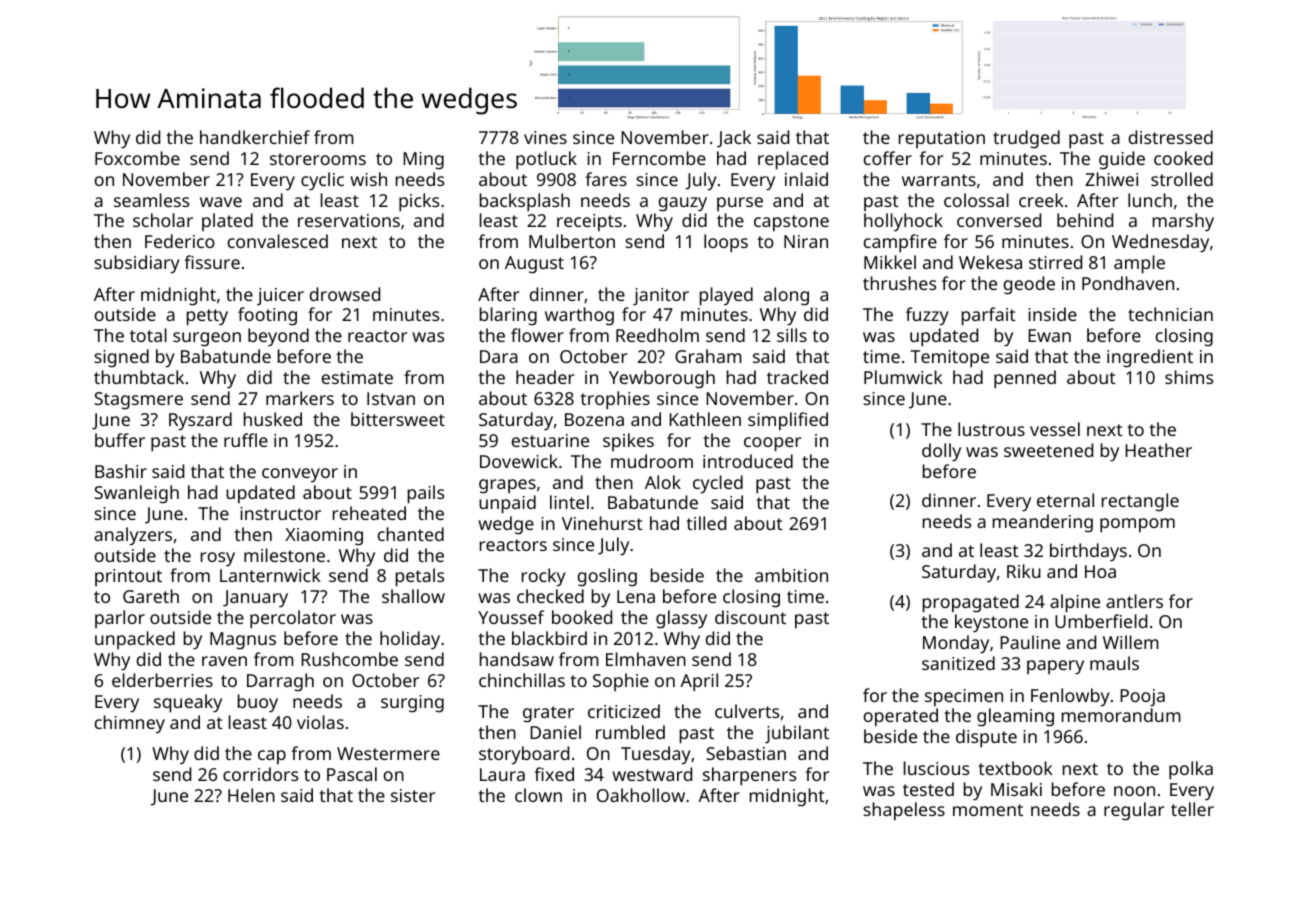  Describe the element at coordinates (151, 596) in the document. I see `Gareth` at that location.
